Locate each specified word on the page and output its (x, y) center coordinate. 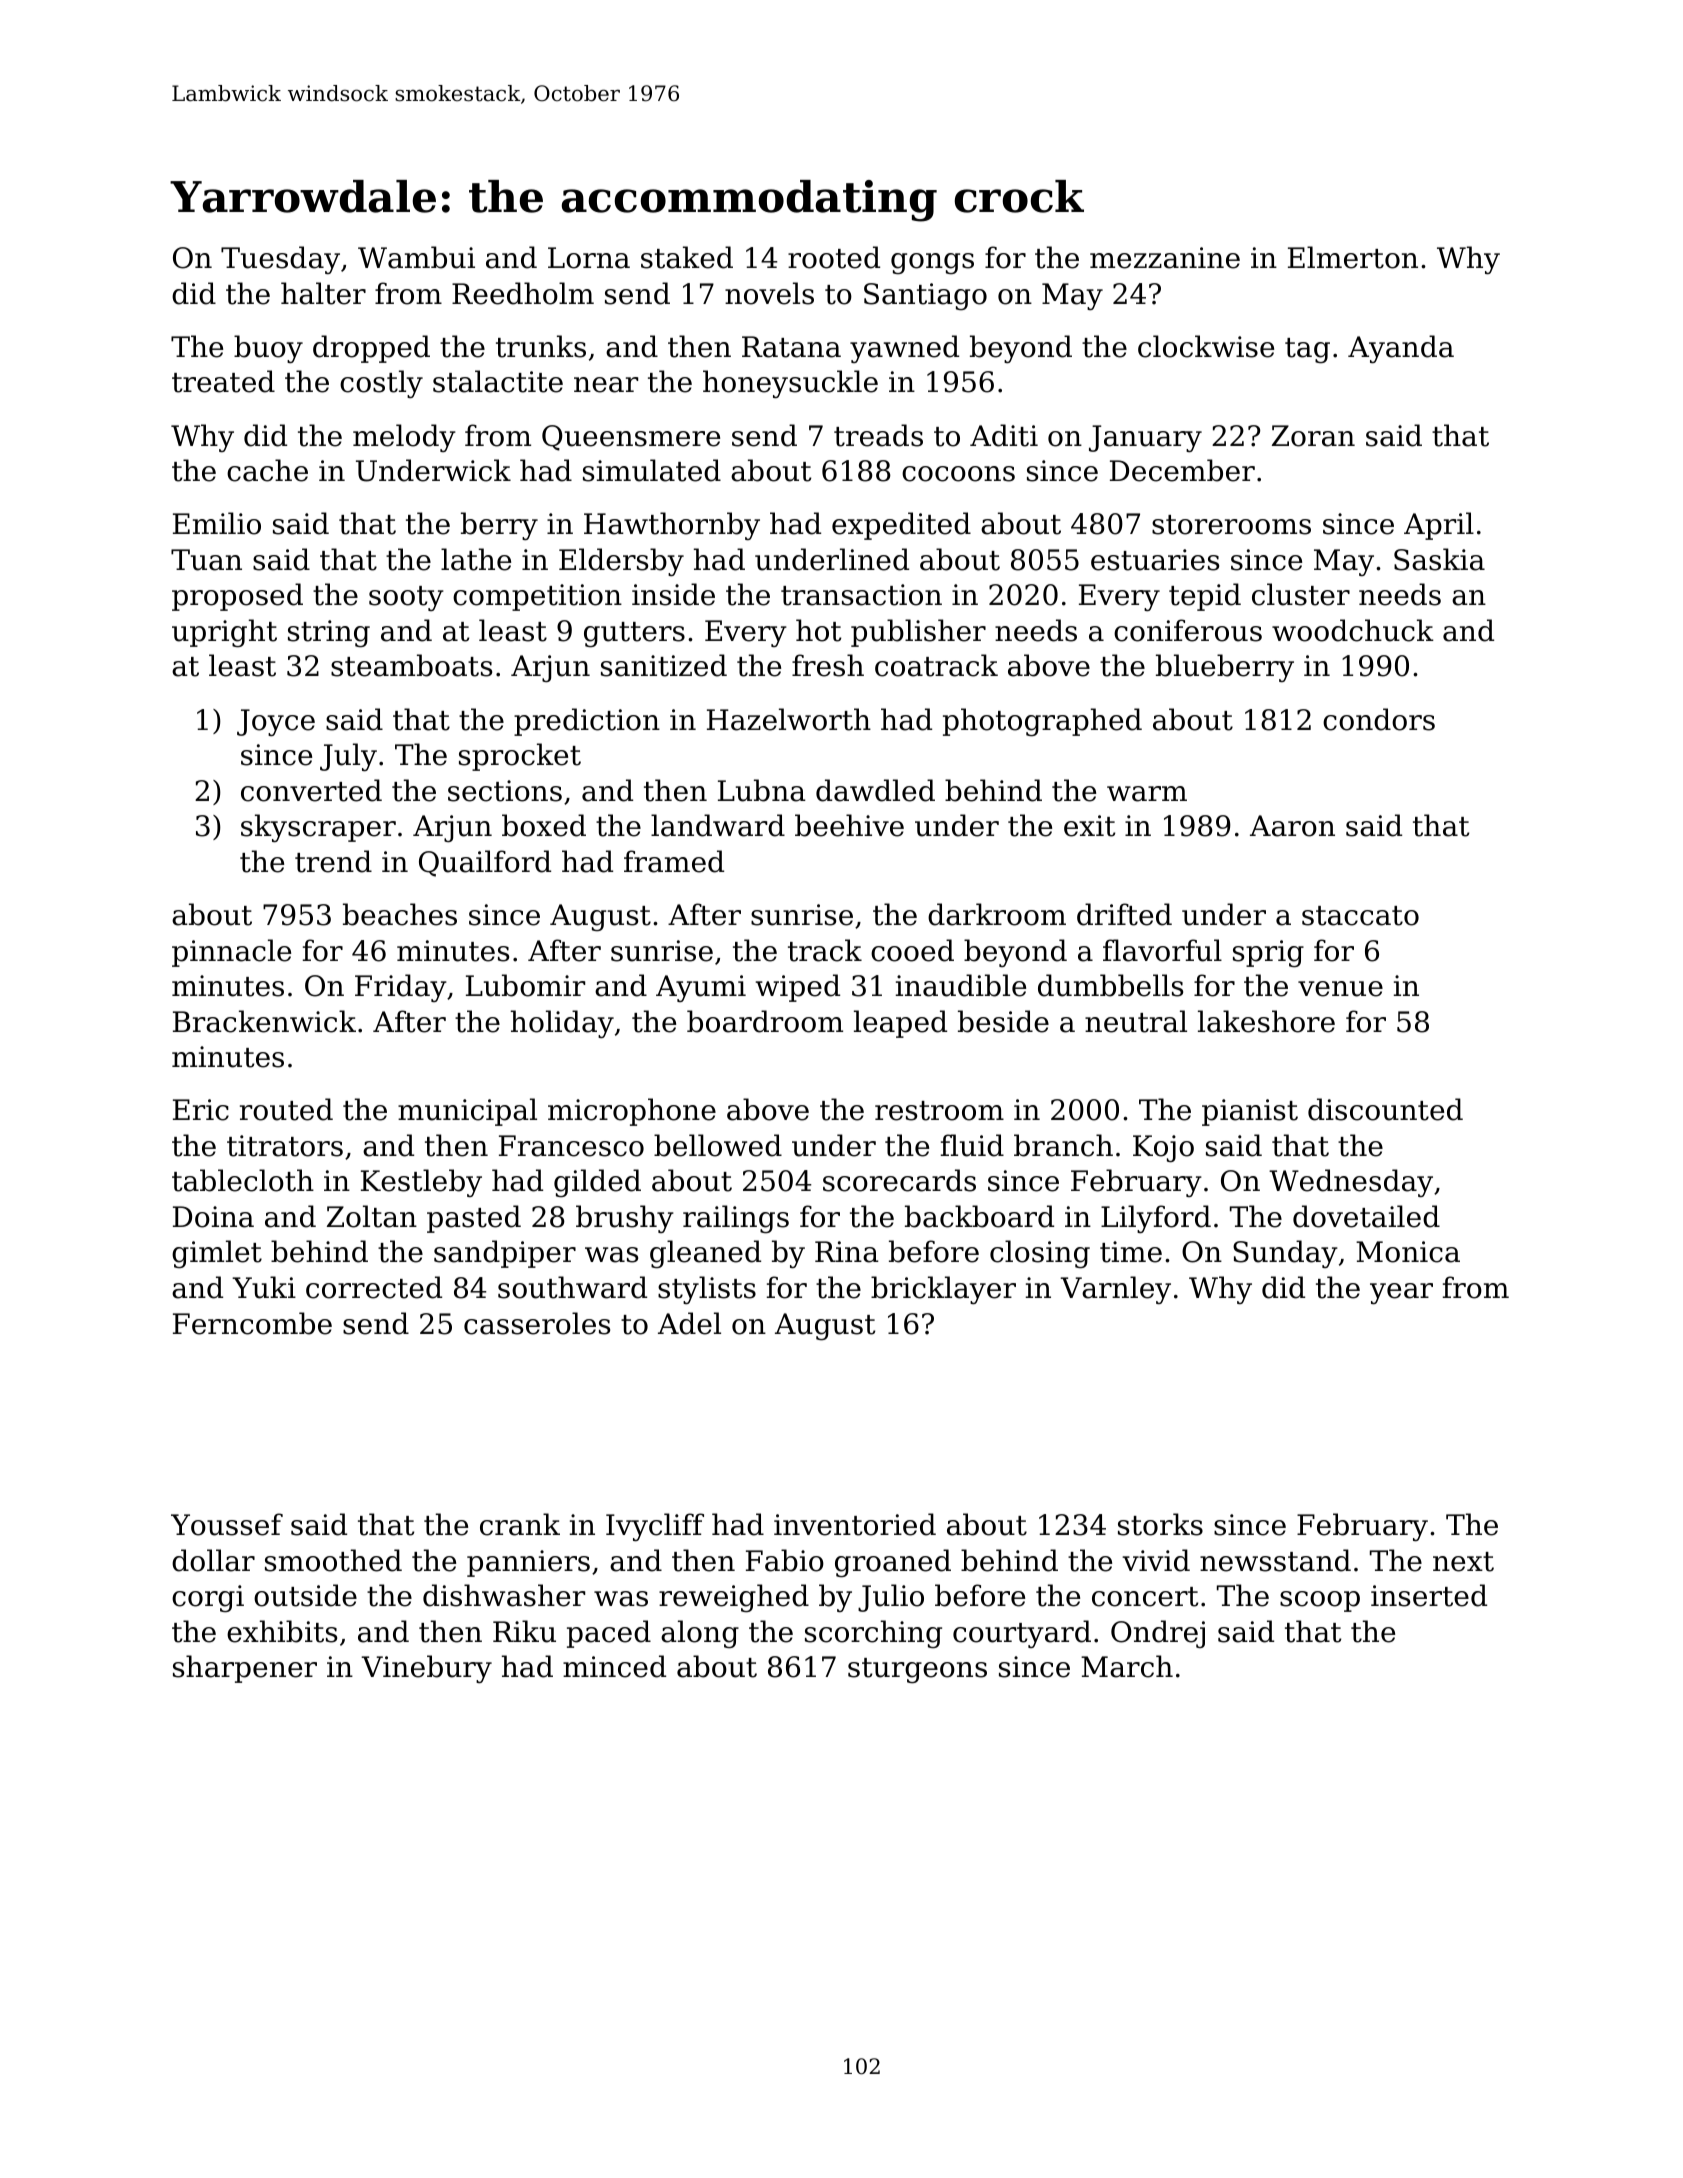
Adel (689, 1323)
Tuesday (280, 260)
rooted (834, 257)
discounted (1385, 1109)
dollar (213, 1560)
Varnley (1115, 1290)
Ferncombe (252, 1323)
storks (1160, 1524)
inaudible (961, 985)
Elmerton (1353, 257)
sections (505, 791)
